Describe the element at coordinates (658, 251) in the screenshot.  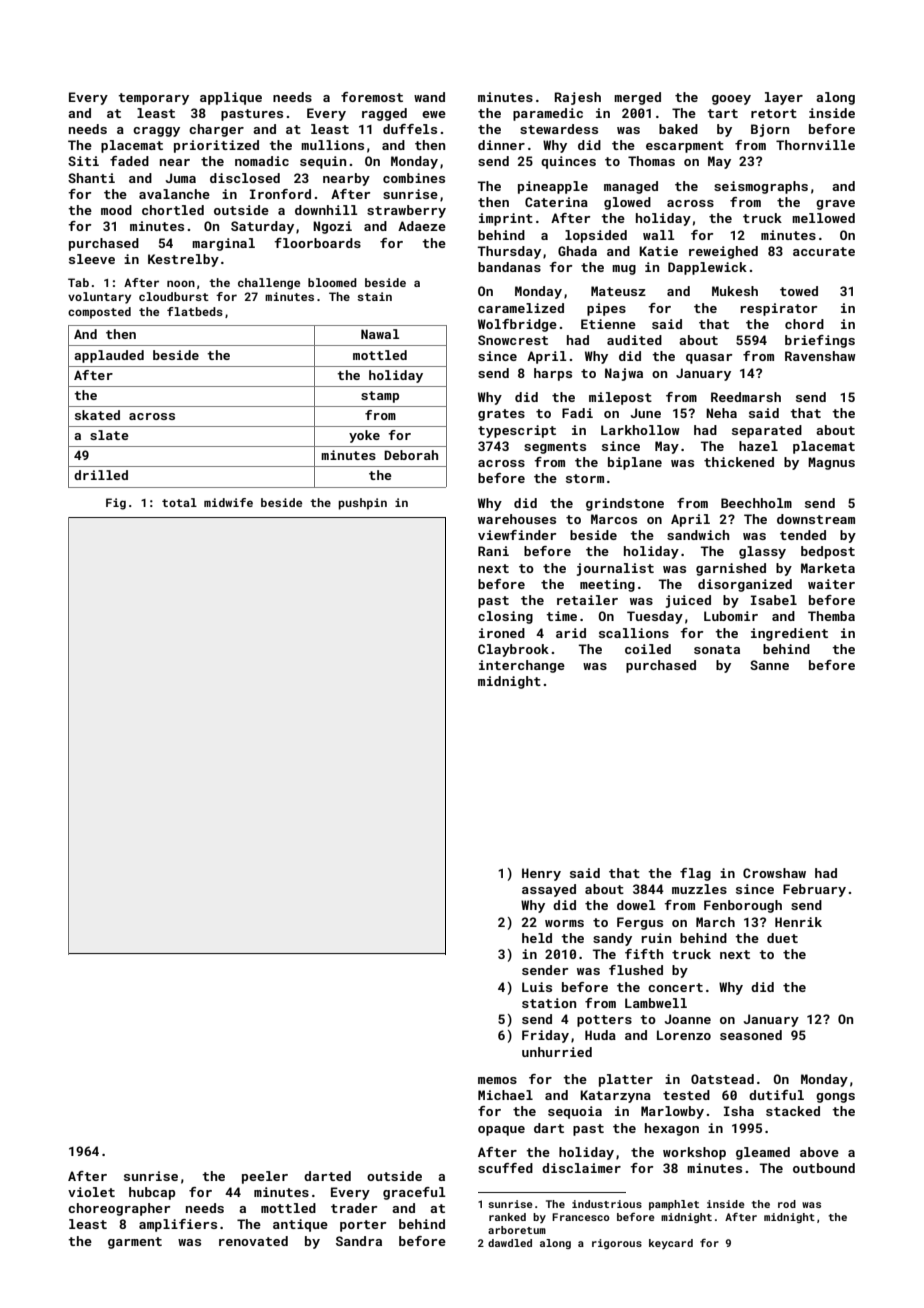
I see `Katie` at that location.
